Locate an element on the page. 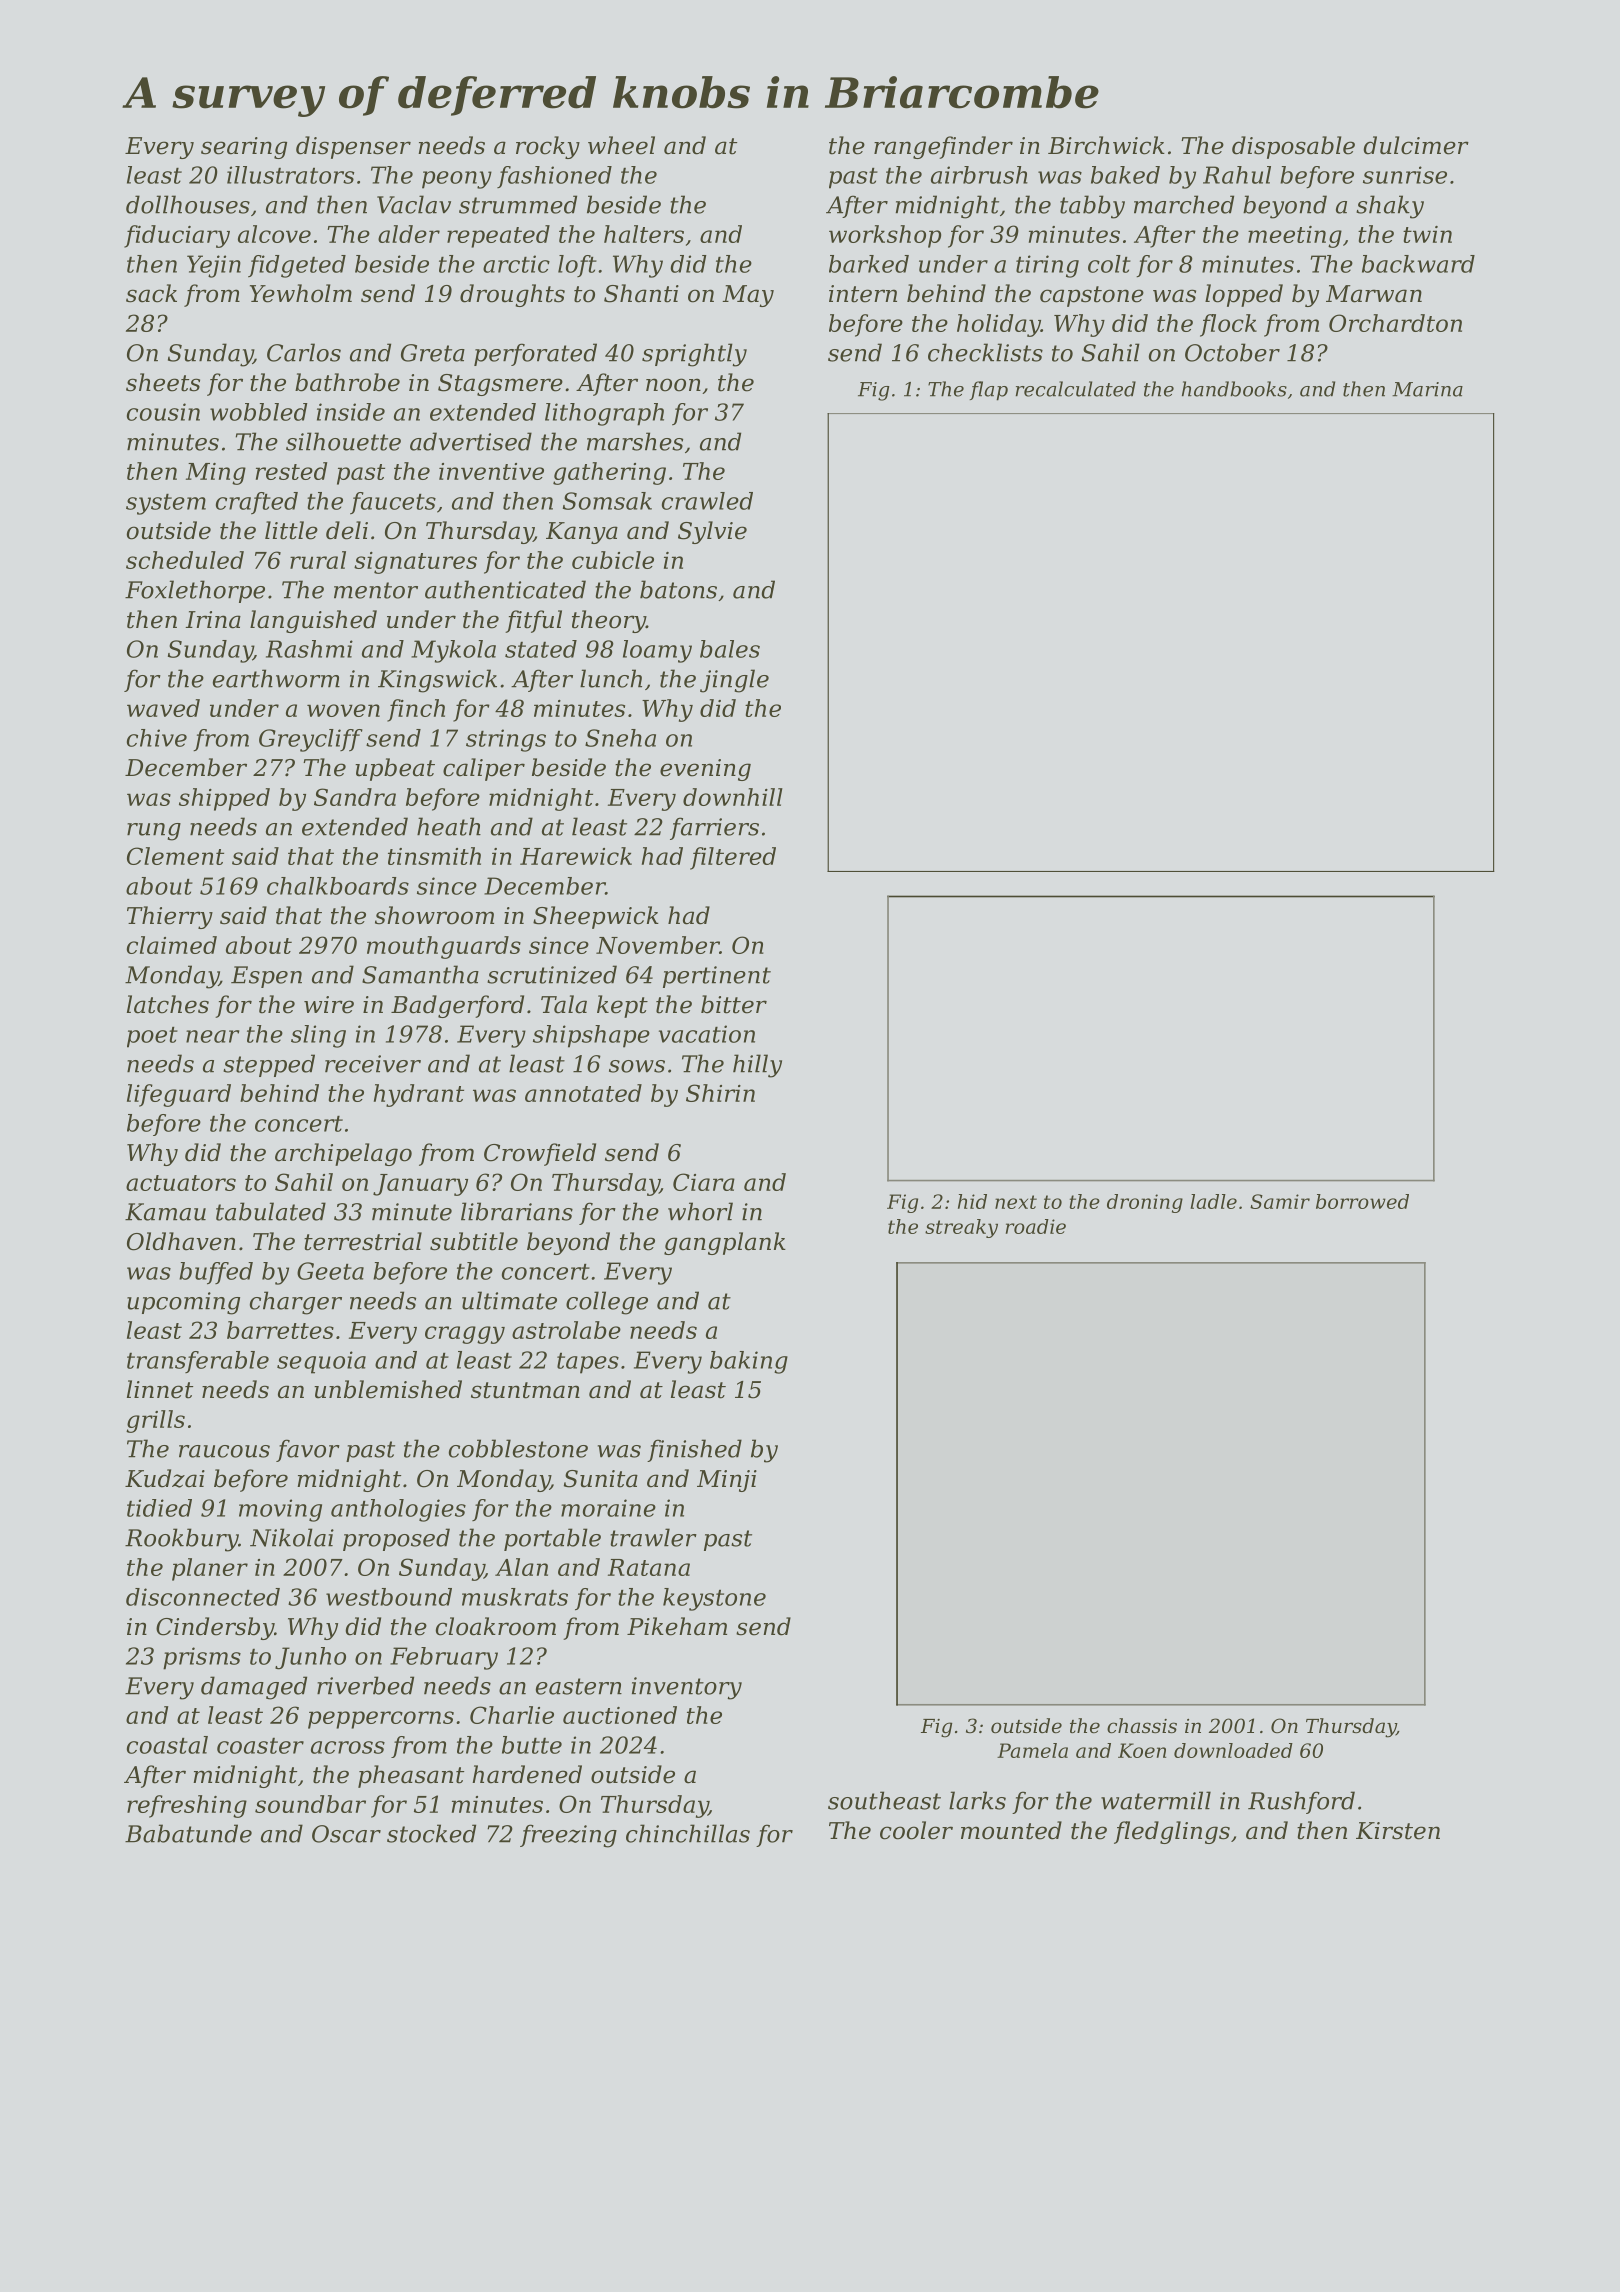 This page has height=2292, width=1620. Birchwick is located at coordinates (1106, 145).
